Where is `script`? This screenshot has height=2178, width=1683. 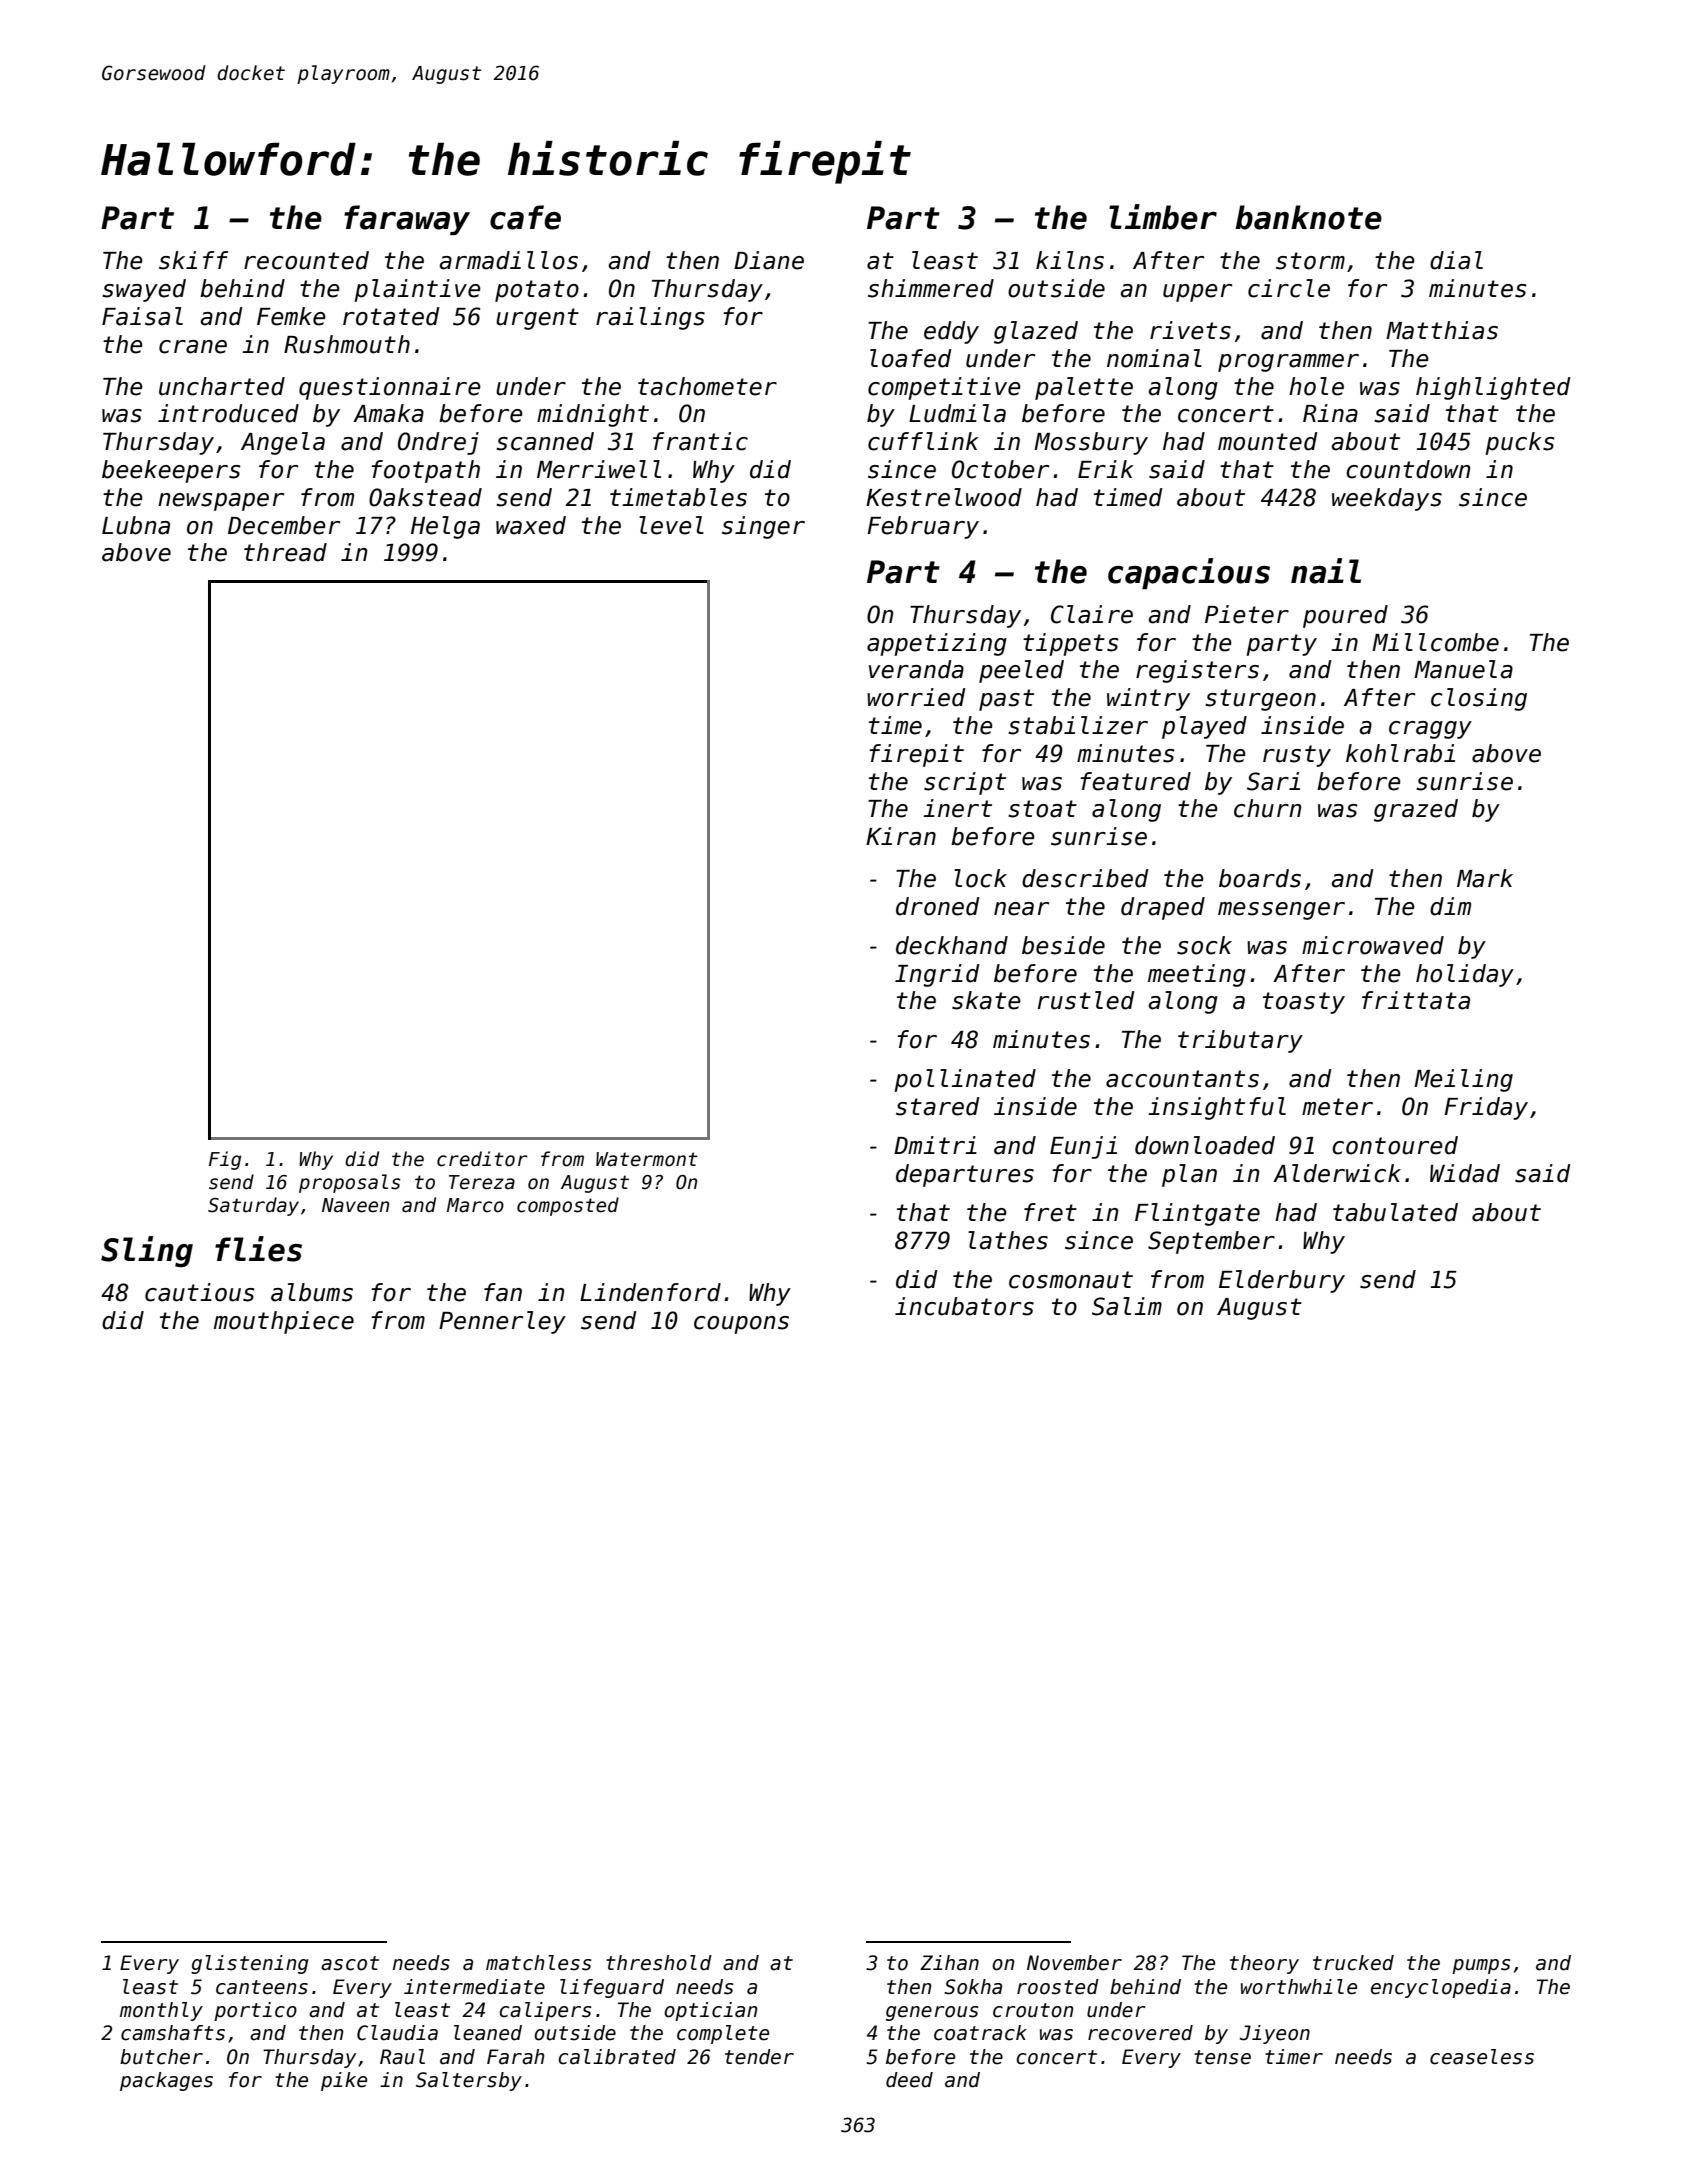
script is located at coordinates (965, 783).
